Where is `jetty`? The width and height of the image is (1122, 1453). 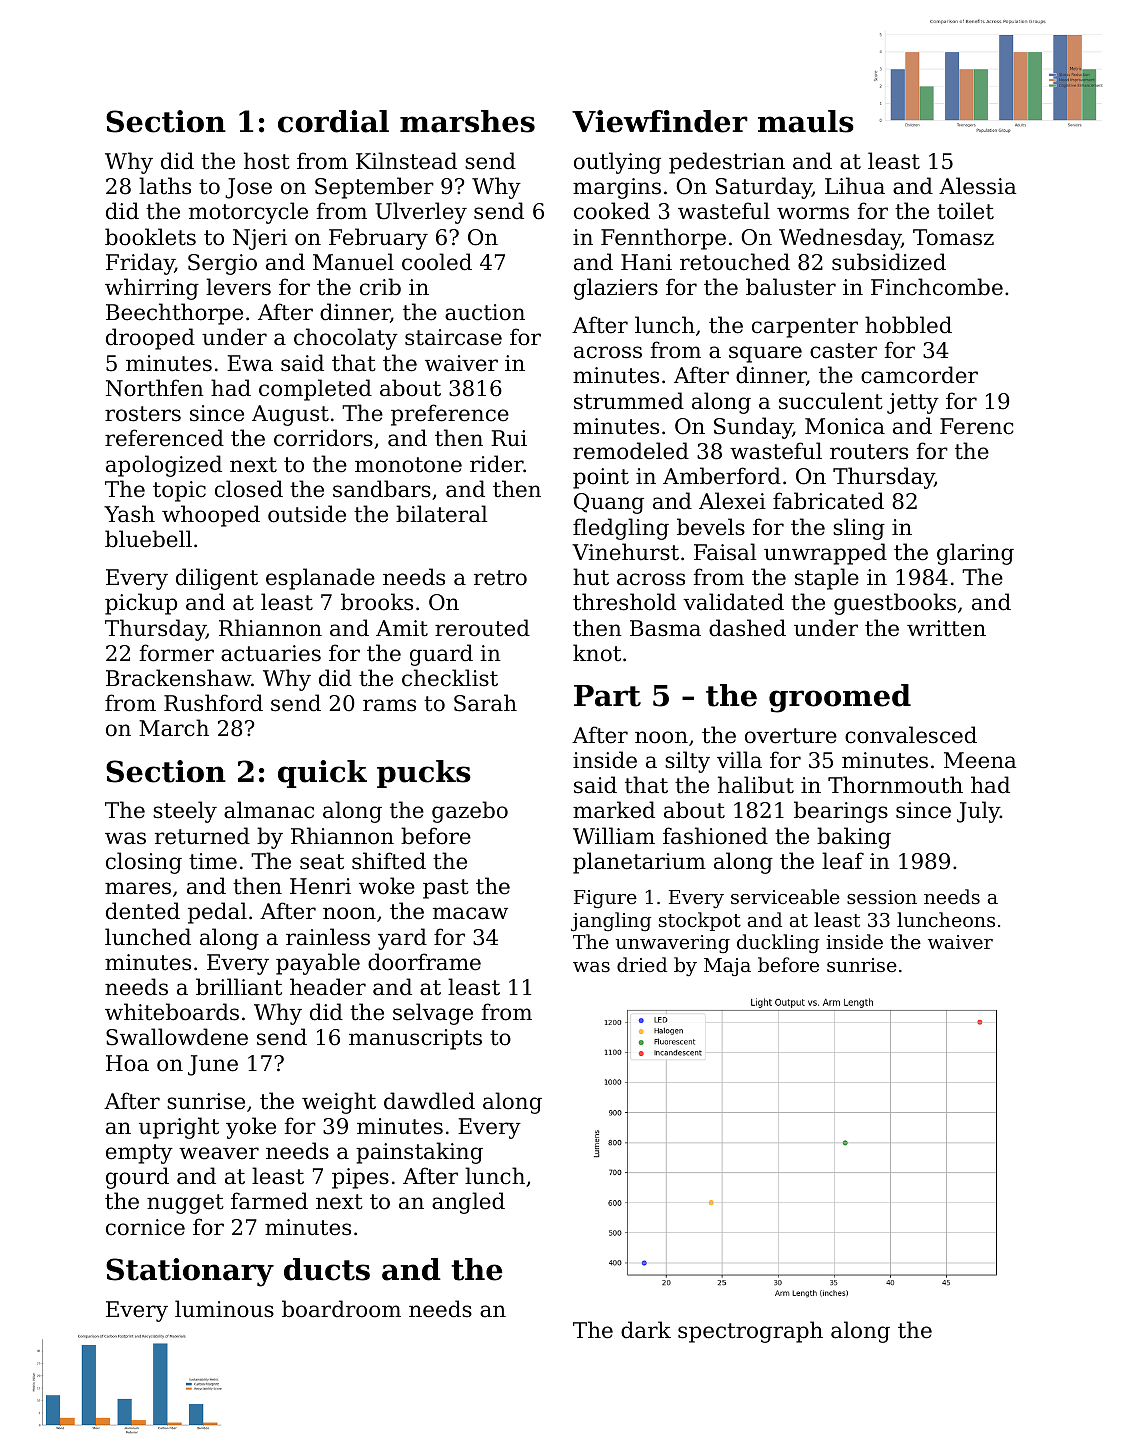 jetty is located at coordinates (913, 403).
